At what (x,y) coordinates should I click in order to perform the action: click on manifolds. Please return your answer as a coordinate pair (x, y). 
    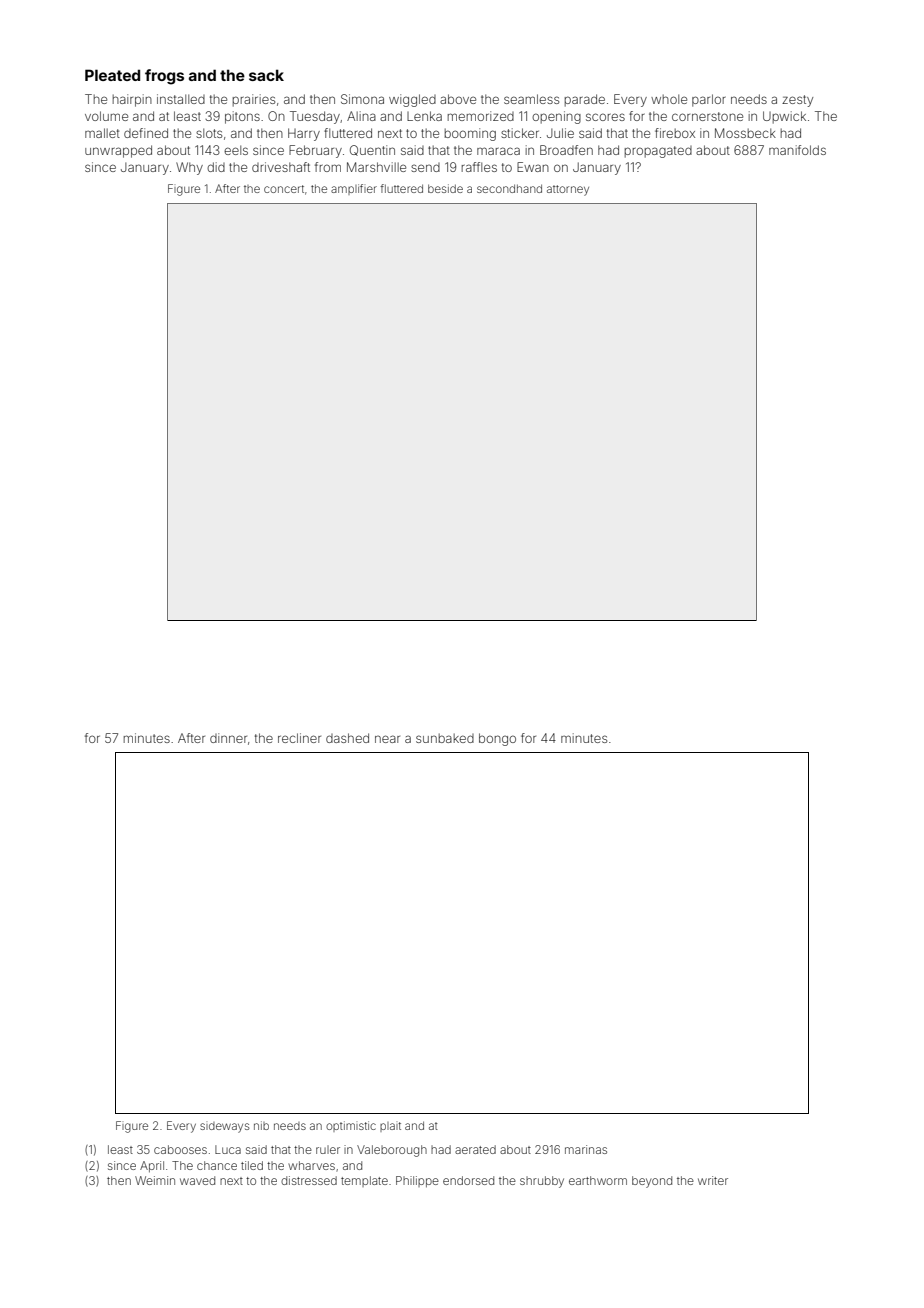
    Looking at the image, I should click on (797, 150).
